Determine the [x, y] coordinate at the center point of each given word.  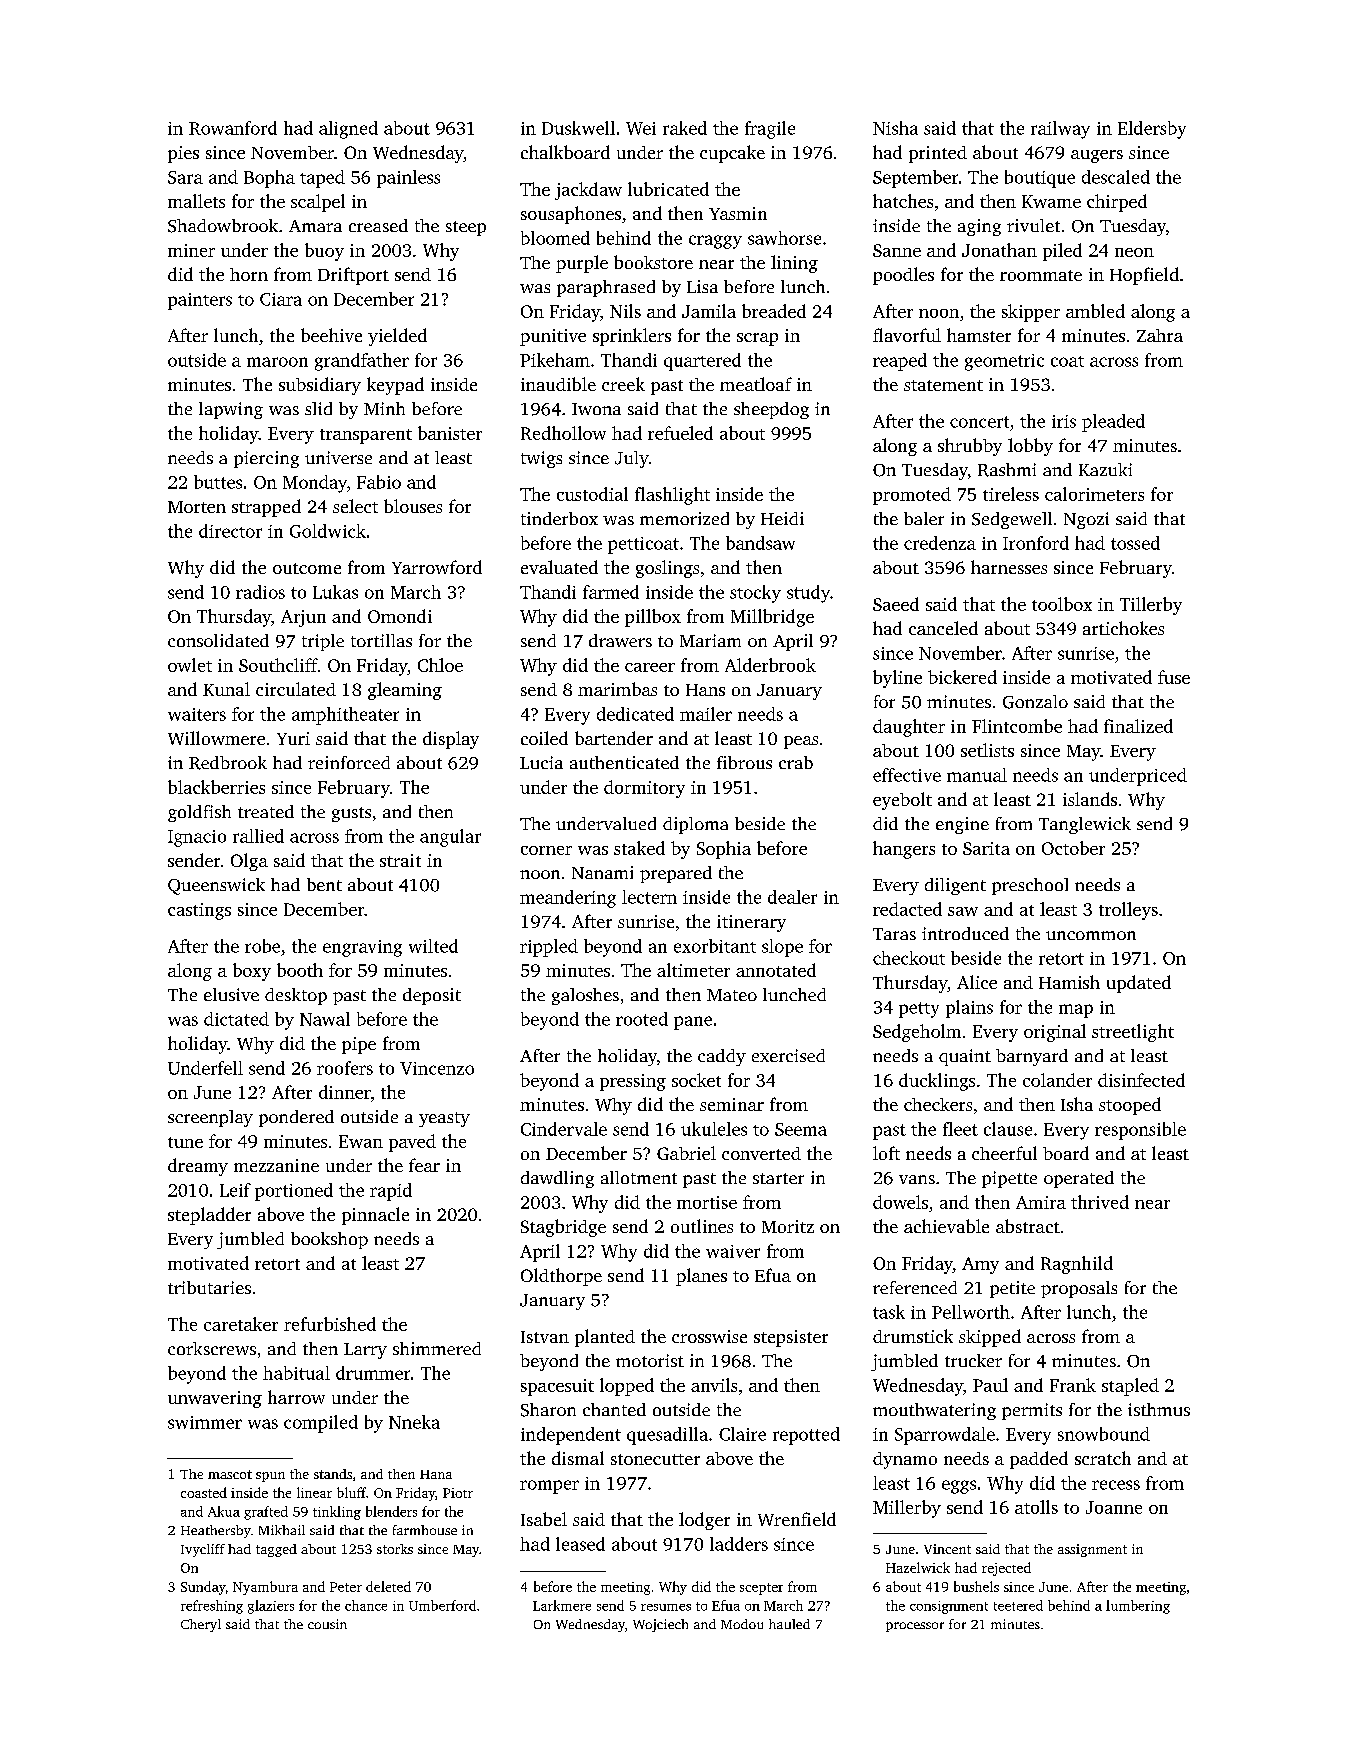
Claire [742, 1434]
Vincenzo [437, 1068]
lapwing [231, 410]
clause [1008, 1129]
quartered [702, 362]
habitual [296, 1373]
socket [696, 1080]
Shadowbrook [223, 226]
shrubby [970, 447]
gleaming [405, 691]
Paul [990, 1385]
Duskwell [578, 128]
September [915, 179]
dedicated [635, 714]
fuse [1174, 677]
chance [366, 1605]
